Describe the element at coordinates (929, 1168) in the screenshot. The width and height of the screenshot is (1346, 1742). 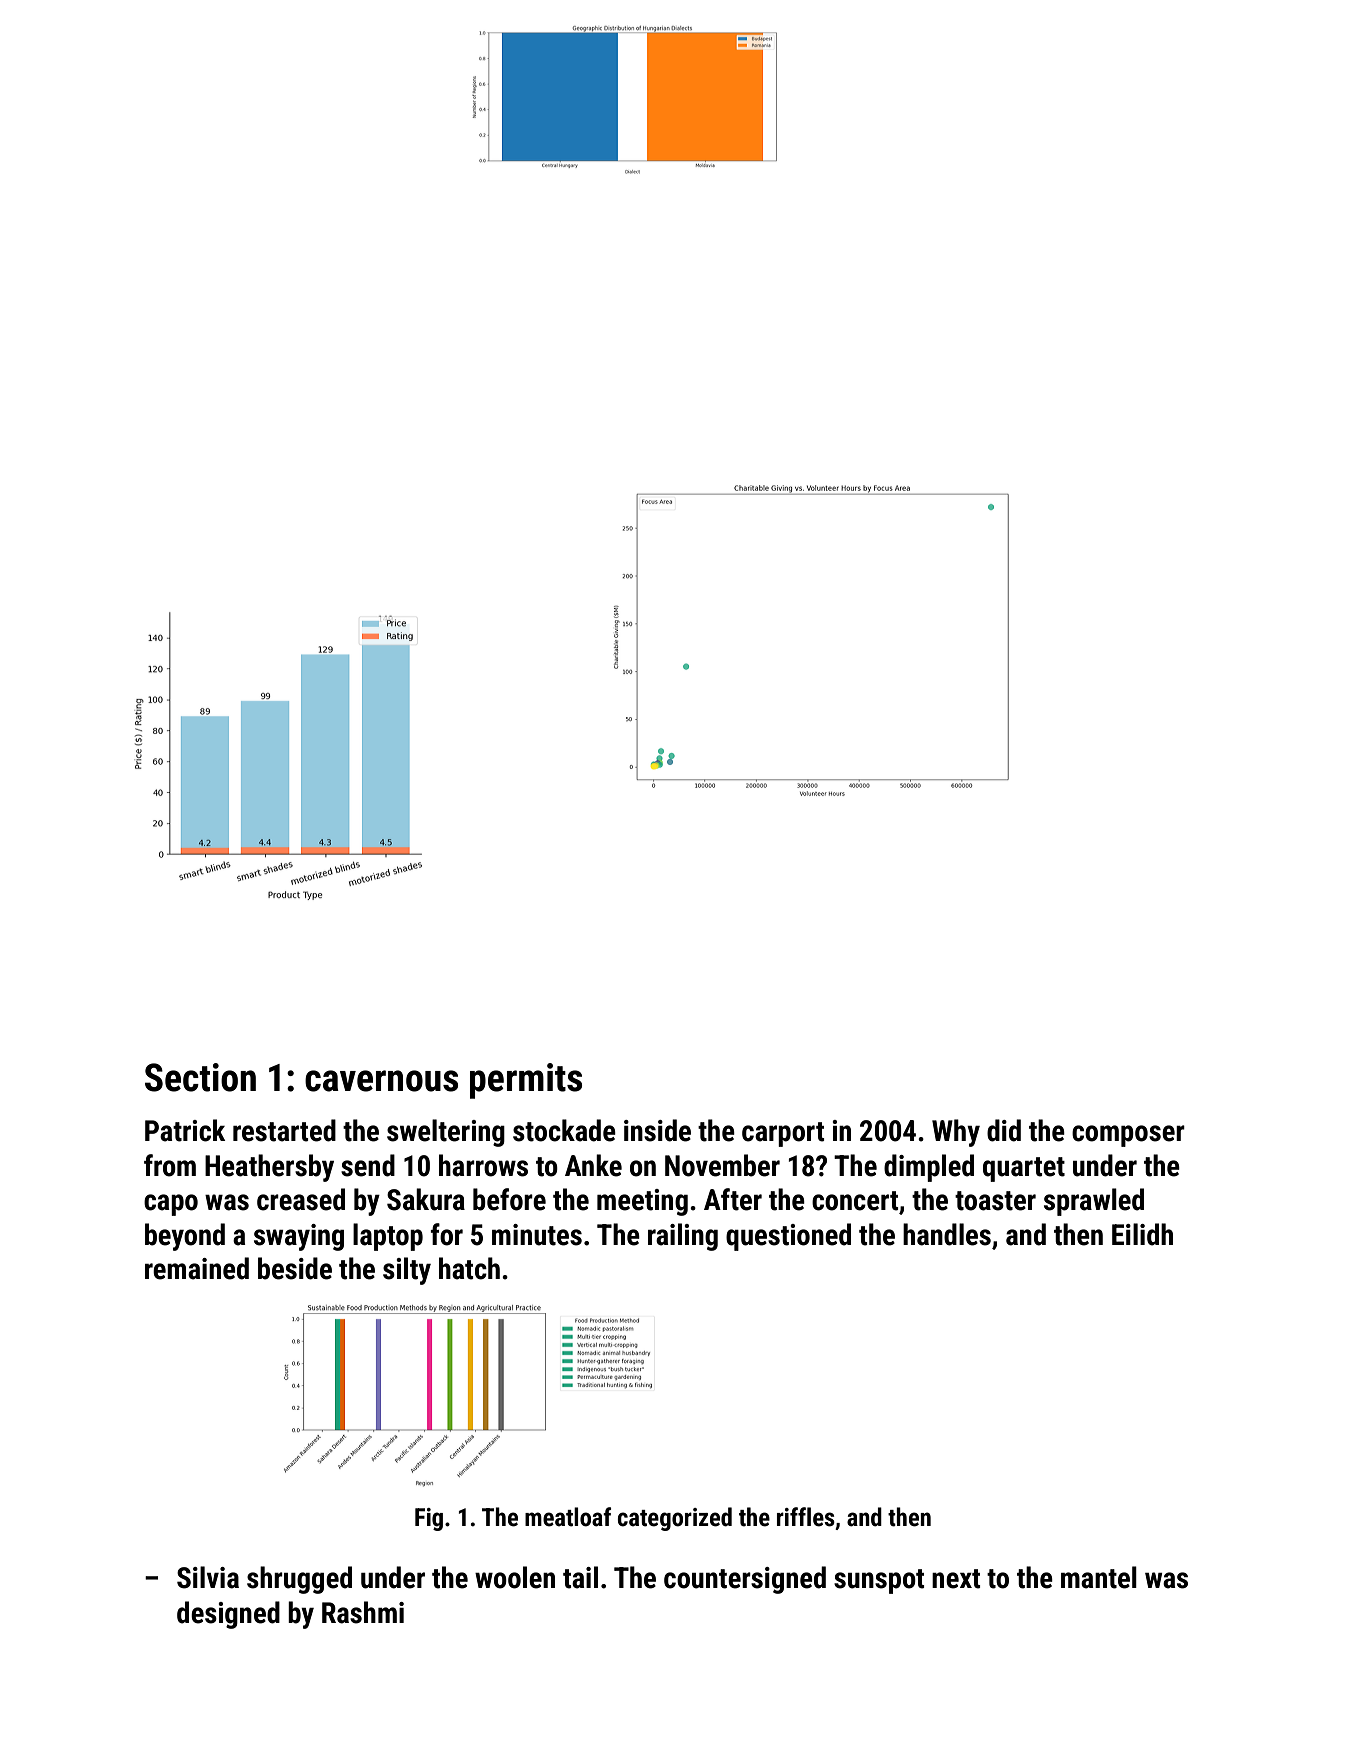
I see `dimpled` at that location.
